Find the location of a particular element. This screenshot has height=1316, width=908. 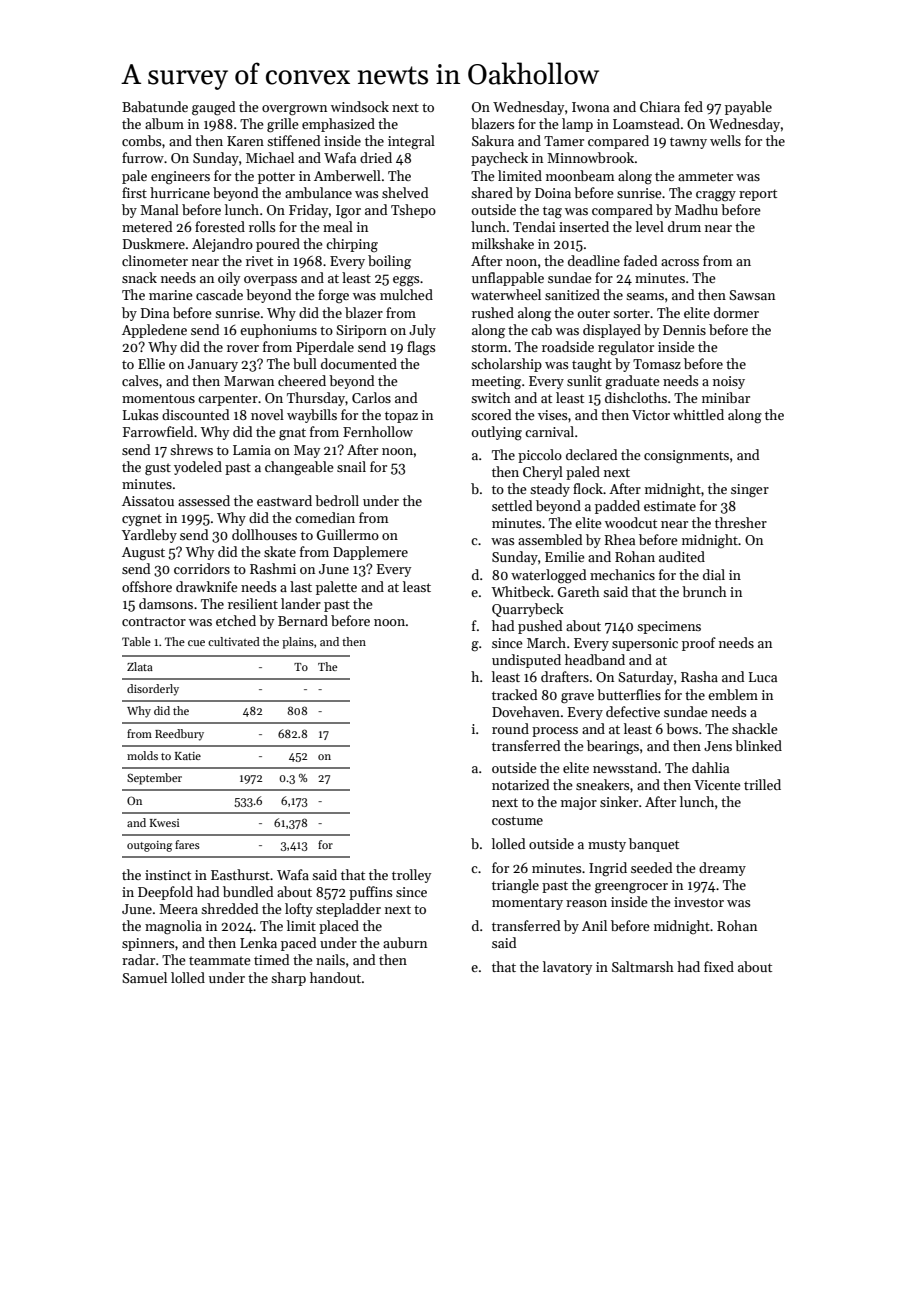

lavatory is located at coordinates (567, 968).
